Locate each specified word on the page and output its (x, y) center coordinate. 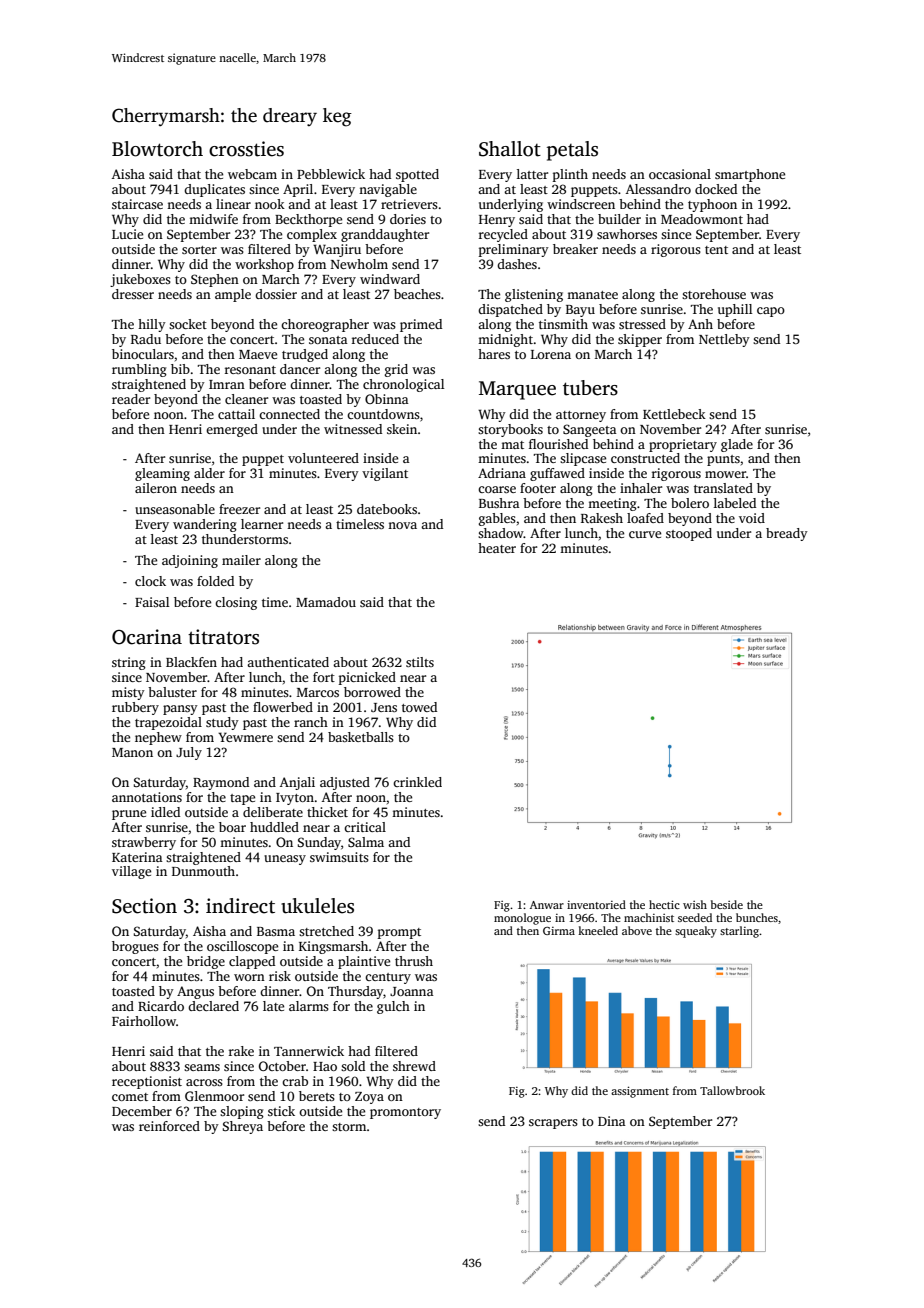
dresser (133, 294)
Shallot (510, 149)
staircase (137, 204)
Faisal (152, 602)
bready (787, 534)
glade (737, 445)
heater (497, 548)
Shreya (243, 1127)
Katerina (137, 857)
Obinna (387, 399)
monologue (522, 919)
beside (727, 904)
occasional (680, 174)
